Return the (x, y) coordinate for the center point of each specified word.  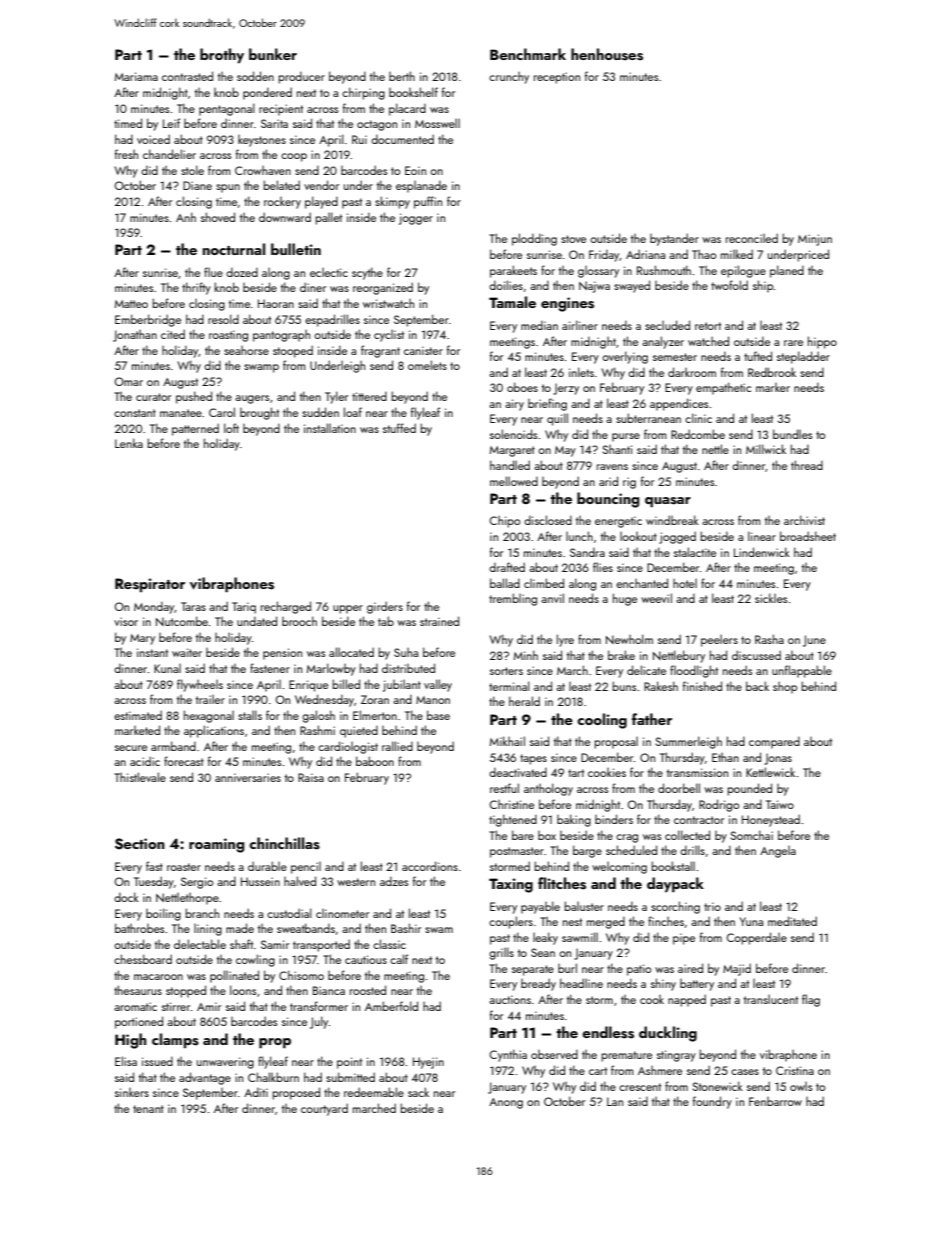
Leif (171, 123)
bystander (674, 239)
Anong (506, 1103)
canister (423, 350)
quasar (668, 502)
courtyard (324, 1109)
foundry (712, 1102)
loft (231, 428)
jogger (416, 219)
